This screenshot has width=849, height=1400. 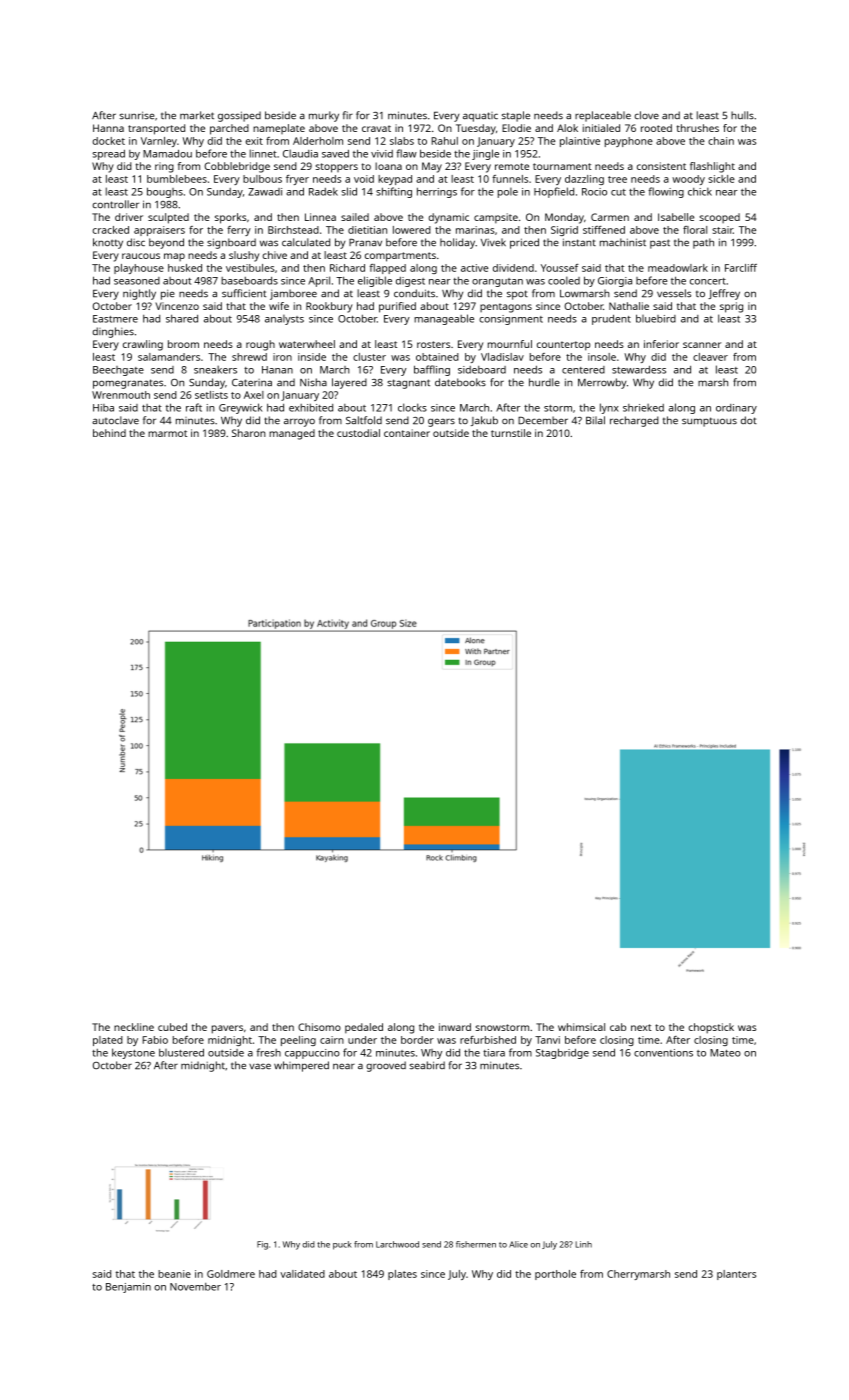 I want to click on marmot, so click(x=167, y=433).
